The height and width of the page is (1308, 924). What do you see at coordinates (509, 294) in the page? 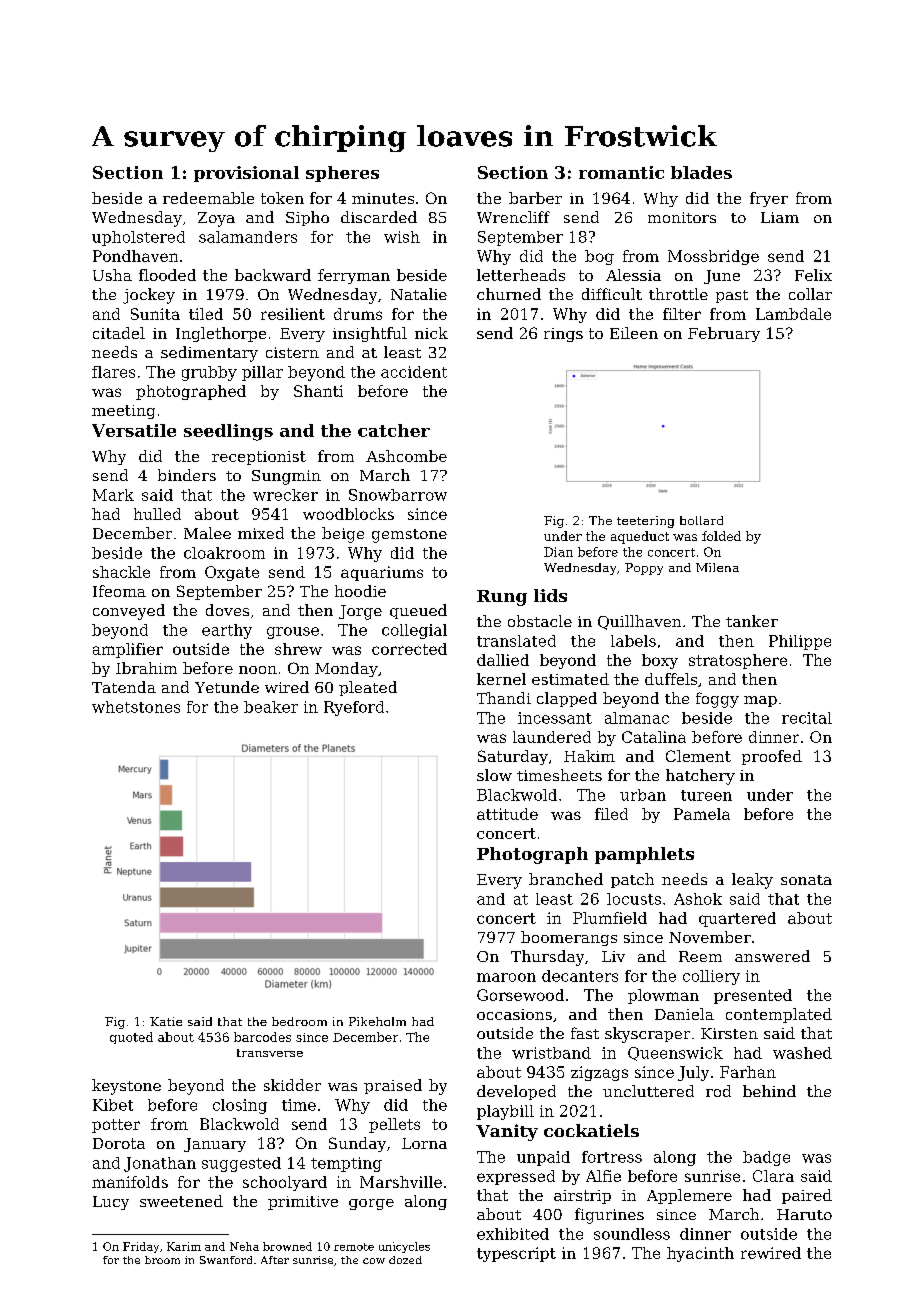
I see `churned` at bounding box center [509, 294].
